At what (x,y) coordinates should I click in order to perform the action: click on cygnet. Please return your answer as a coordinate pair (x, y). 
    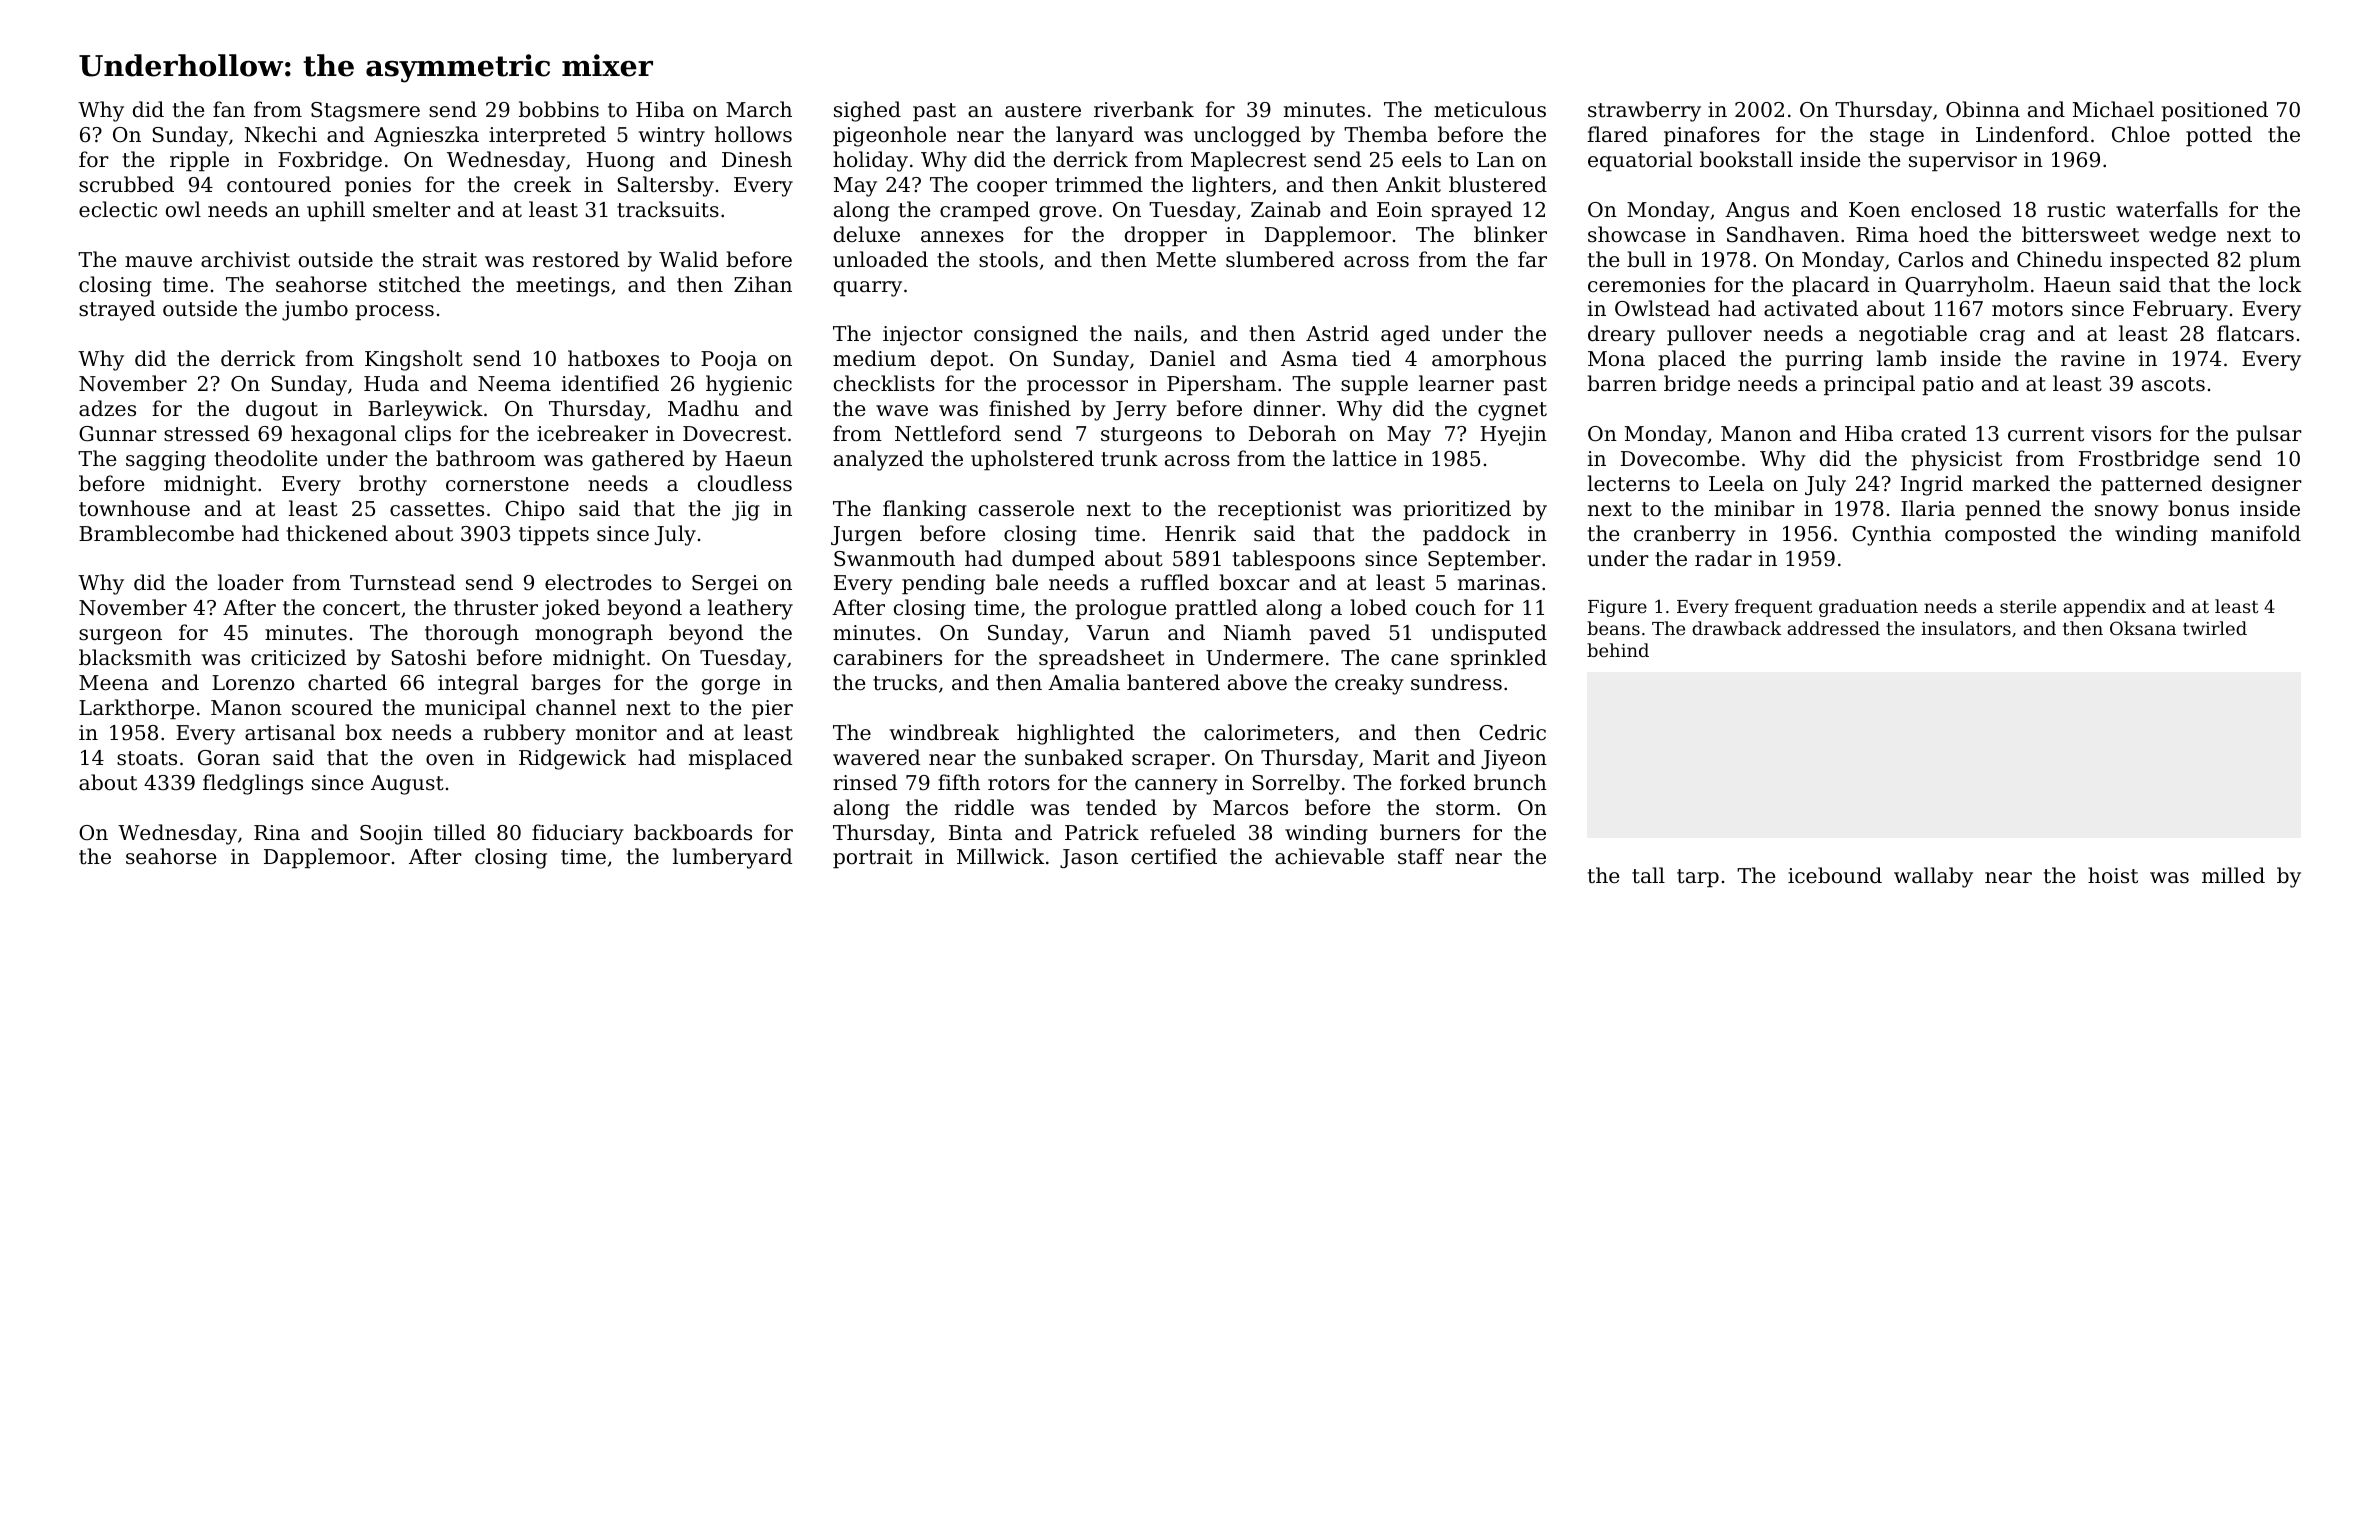
    Looking at the image, I should click on (1512, 411).
